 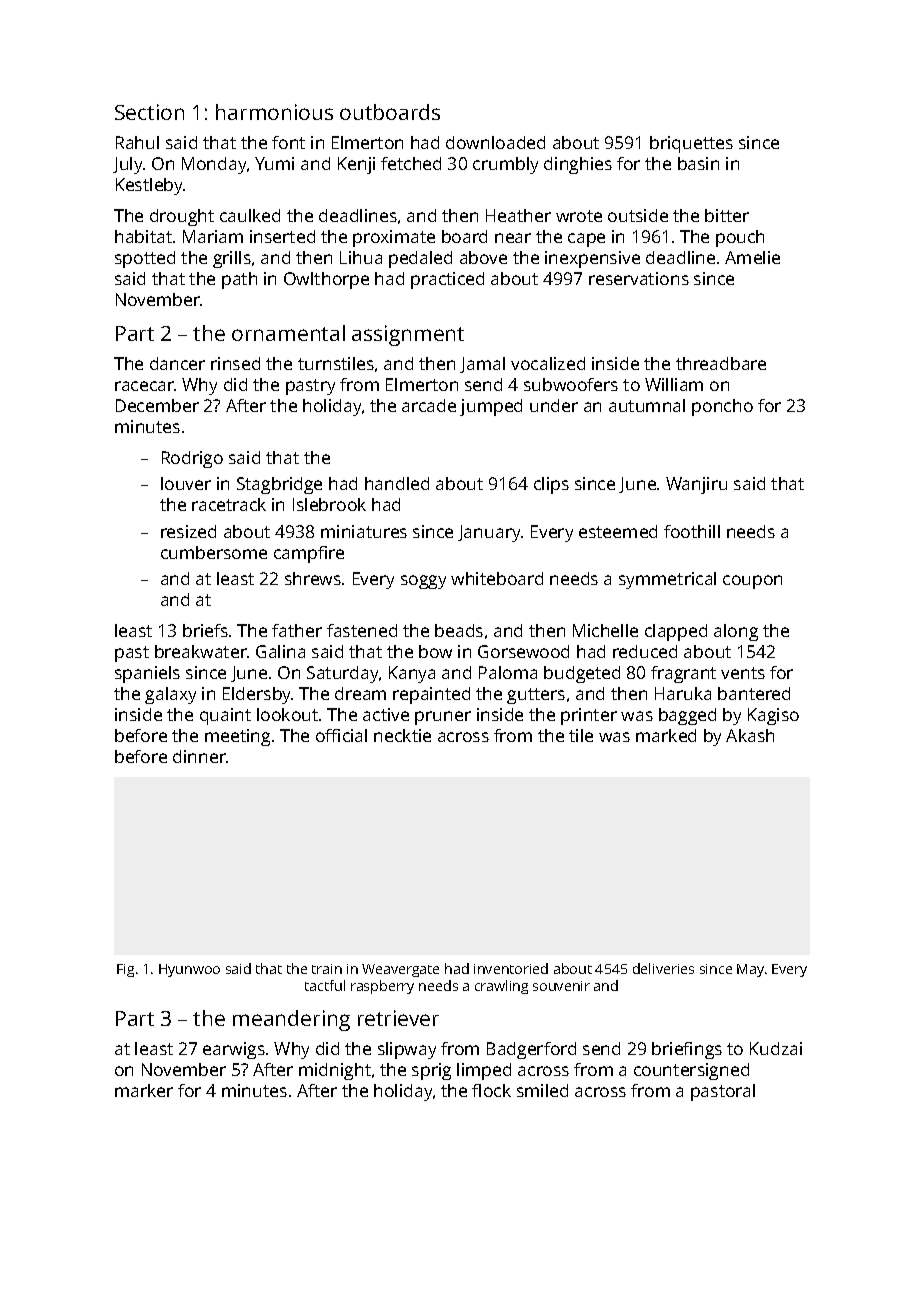 What do you see at coordinates (687, 1050) in the screenshot?
I see `briefings` at bounding box center [687, 1050].
